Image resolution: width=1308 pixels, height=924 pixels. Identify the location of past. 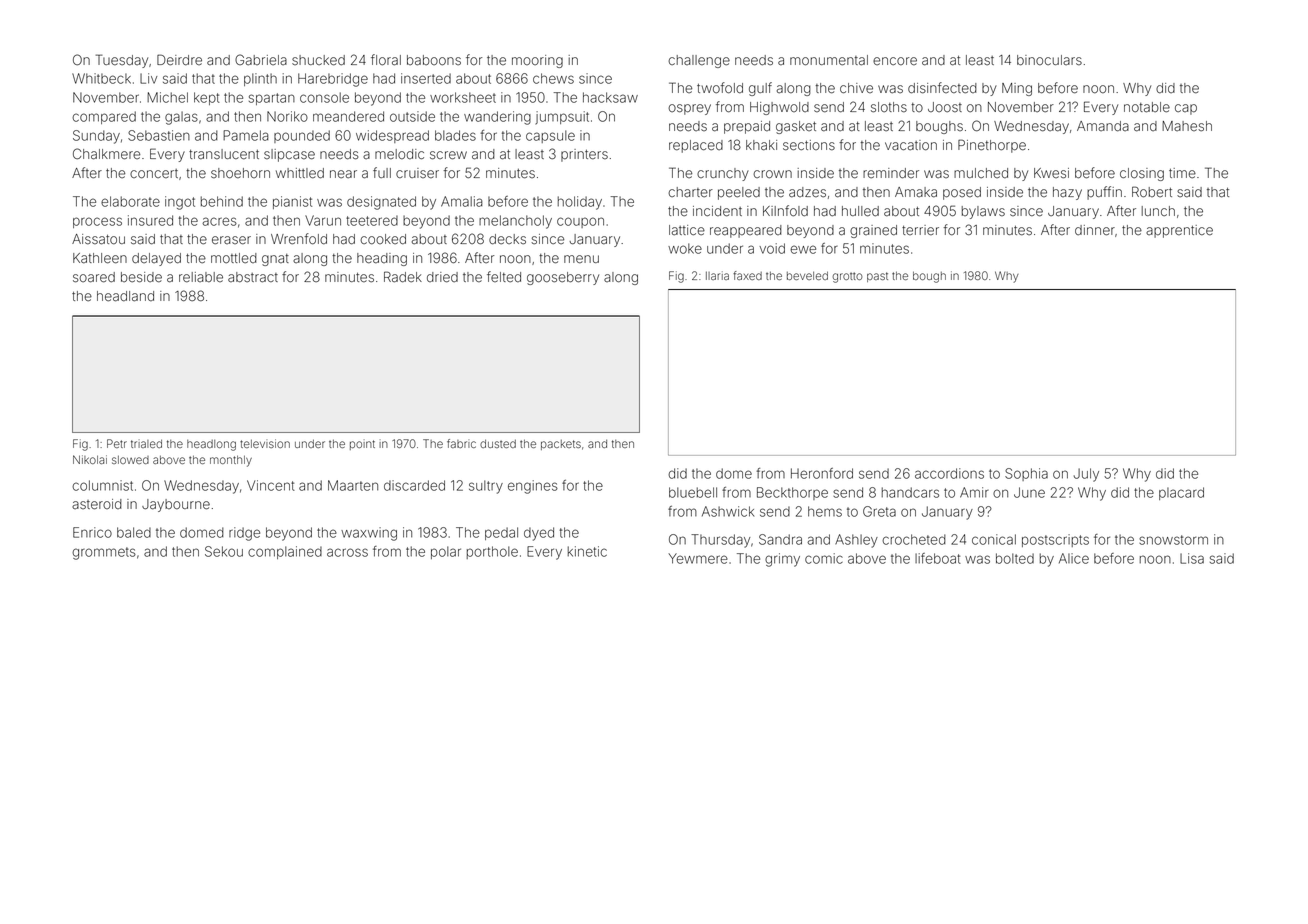
(877, 277).
